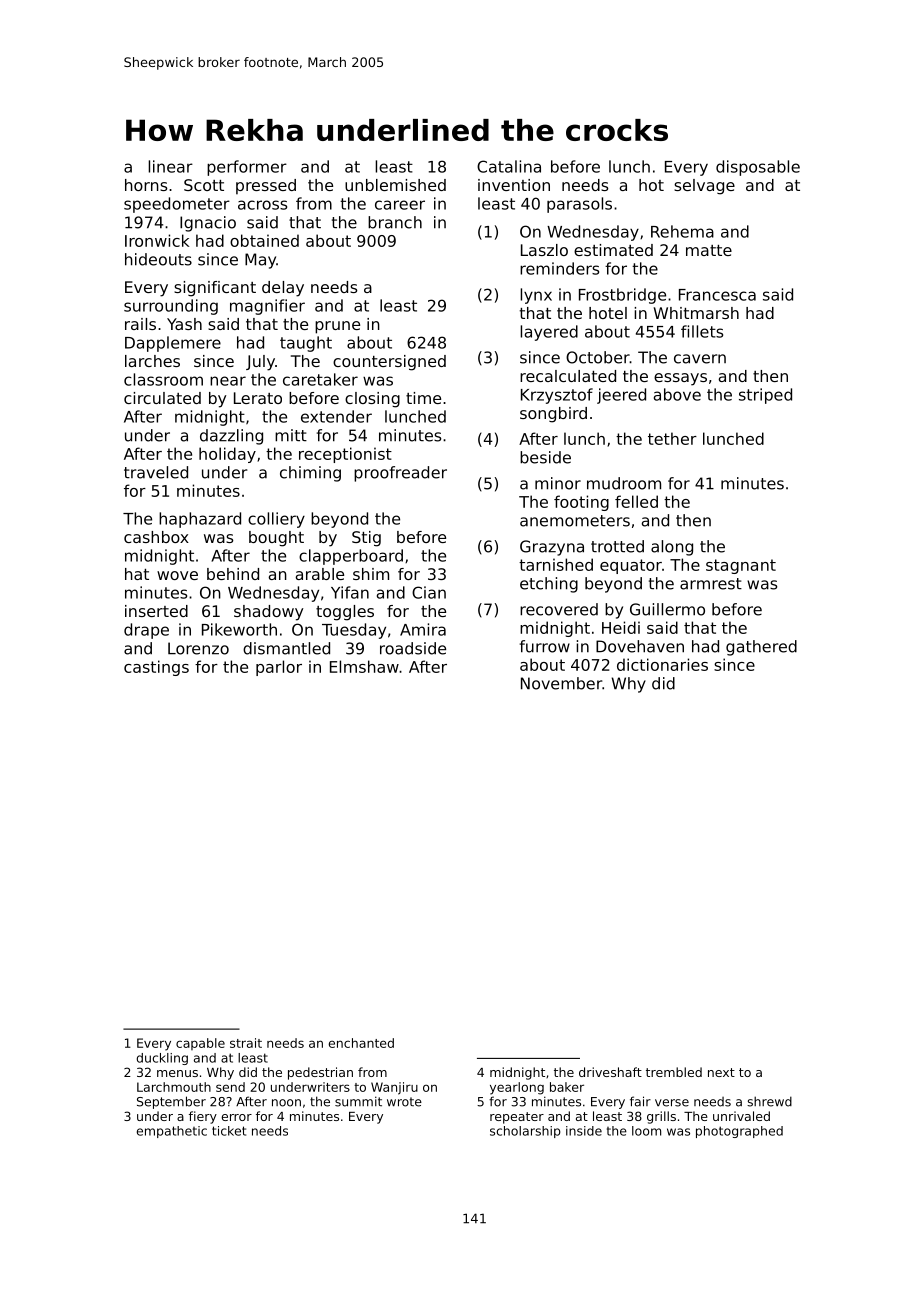  I want to click on holiday, so click(227, 455).
